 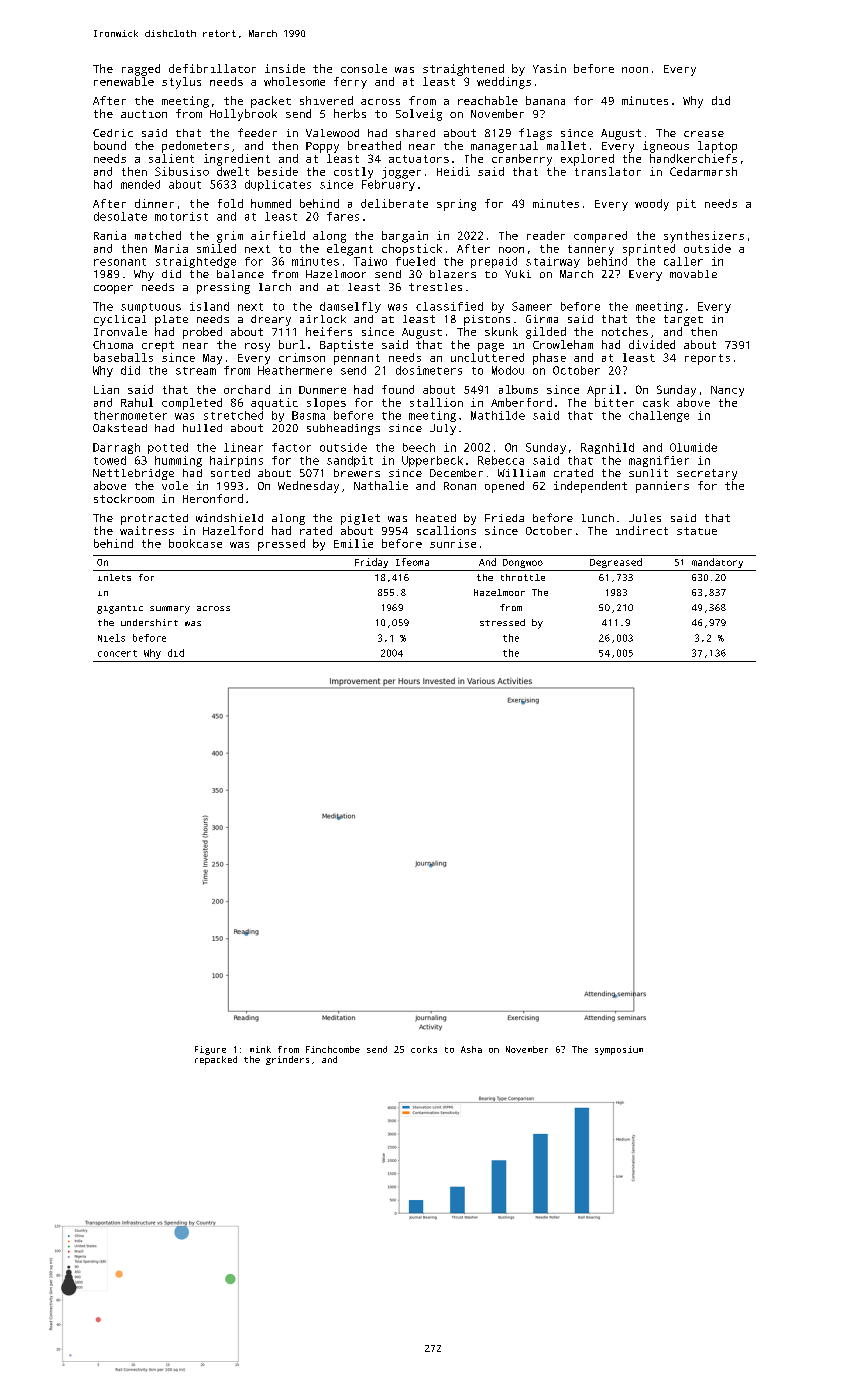 What do you see at coordinates (494, 262) in the screenshot?
I see `prepaid` at bounding box center [494, 262].
